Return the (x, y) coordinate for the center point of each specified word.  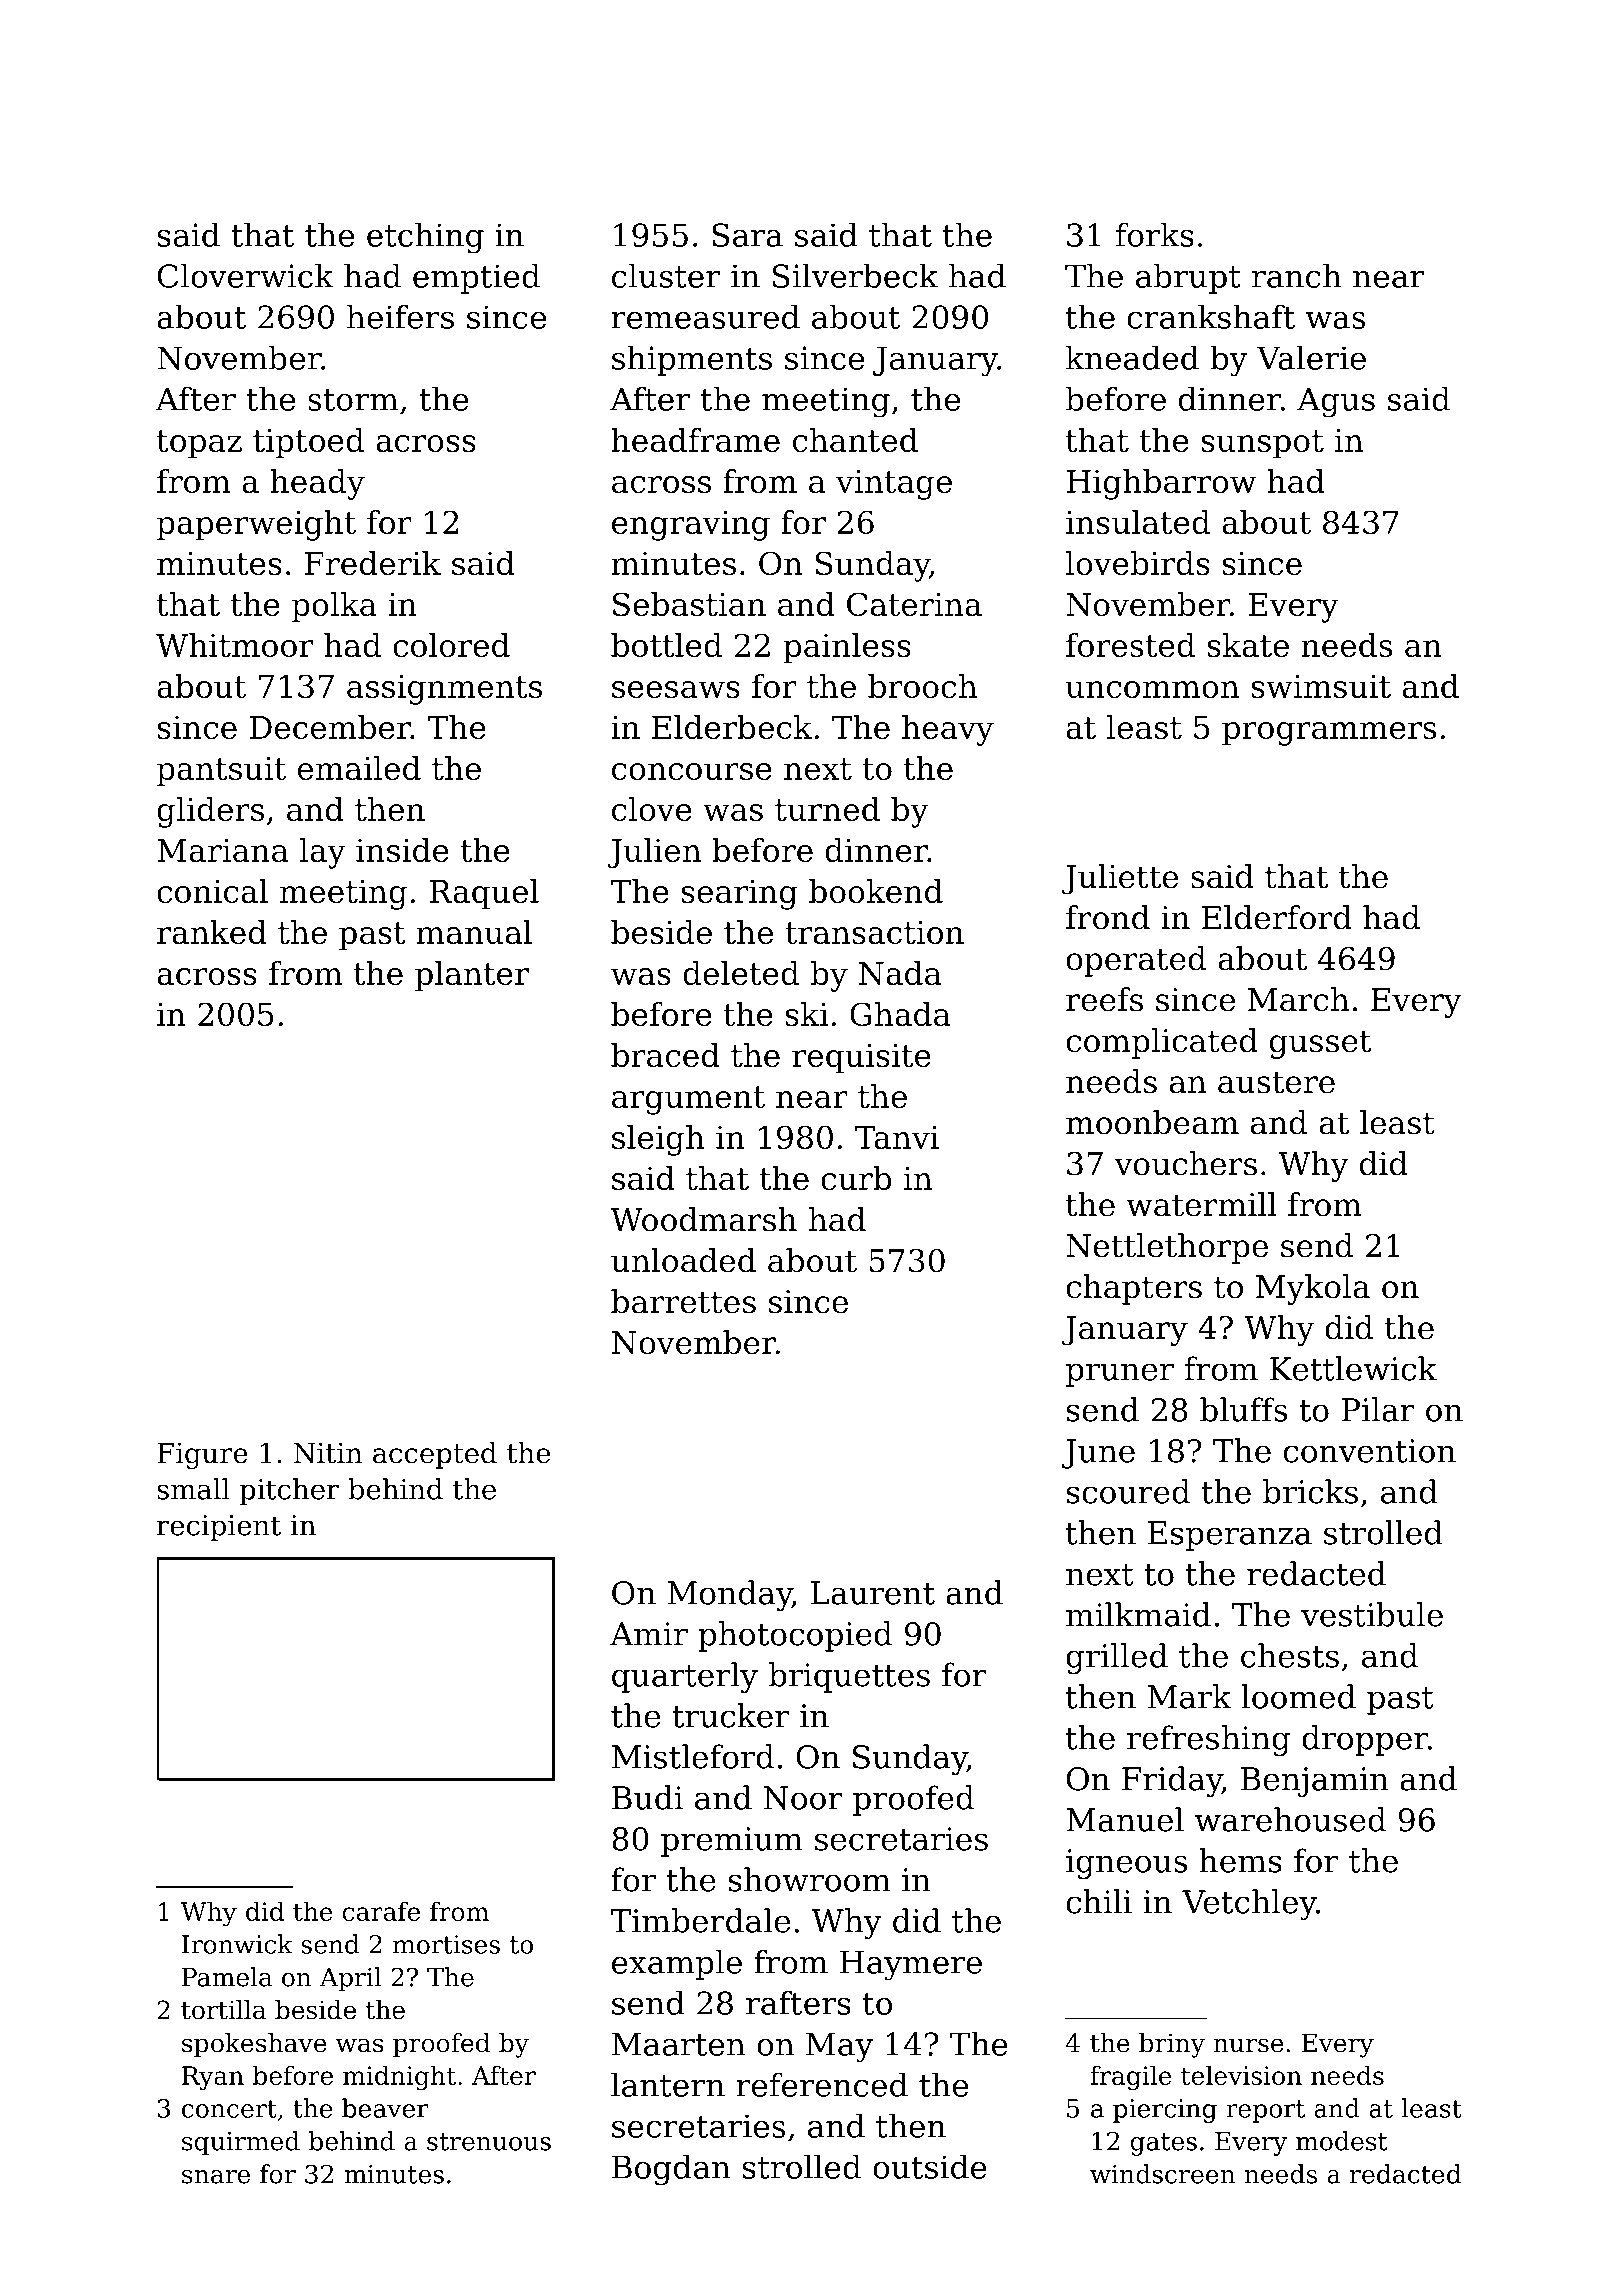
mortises (446, 1944)
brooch (922, 686)
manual (474, 932)
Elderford (1277, 917)
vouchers (1185, 1163)
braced (665, 1055)
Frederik (372, 563)
